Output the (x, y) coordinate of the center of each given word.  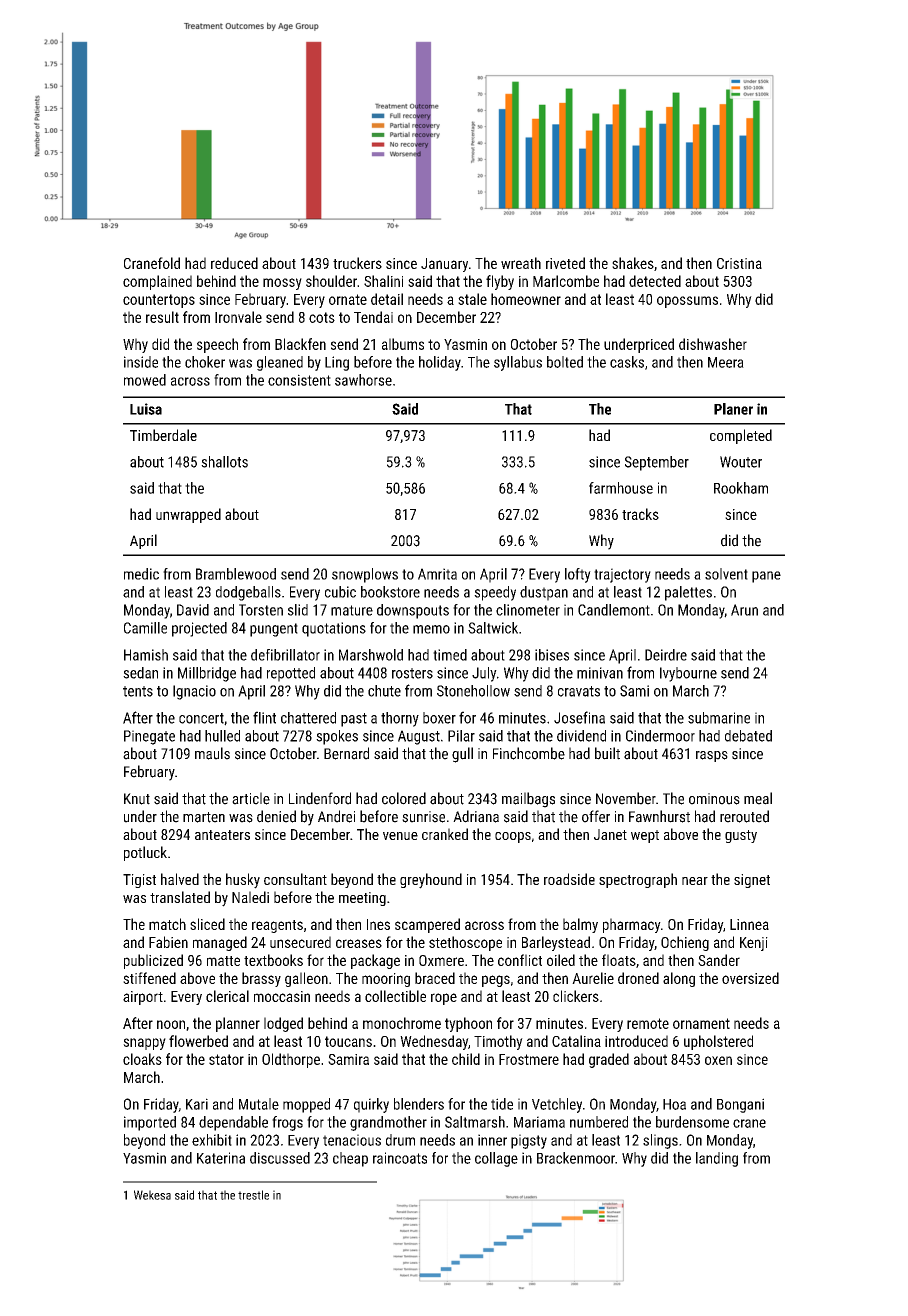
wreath (521, 263)
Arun (744, 610)
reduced (234, 263)
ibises (552, 655)
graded (609, 1060)
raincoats (400, 1158)
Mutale (259, 1104)
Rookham (741, 488)
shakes (633, 263)
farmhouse (621, 488)
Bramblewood (236, 574)
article (251, 798)
